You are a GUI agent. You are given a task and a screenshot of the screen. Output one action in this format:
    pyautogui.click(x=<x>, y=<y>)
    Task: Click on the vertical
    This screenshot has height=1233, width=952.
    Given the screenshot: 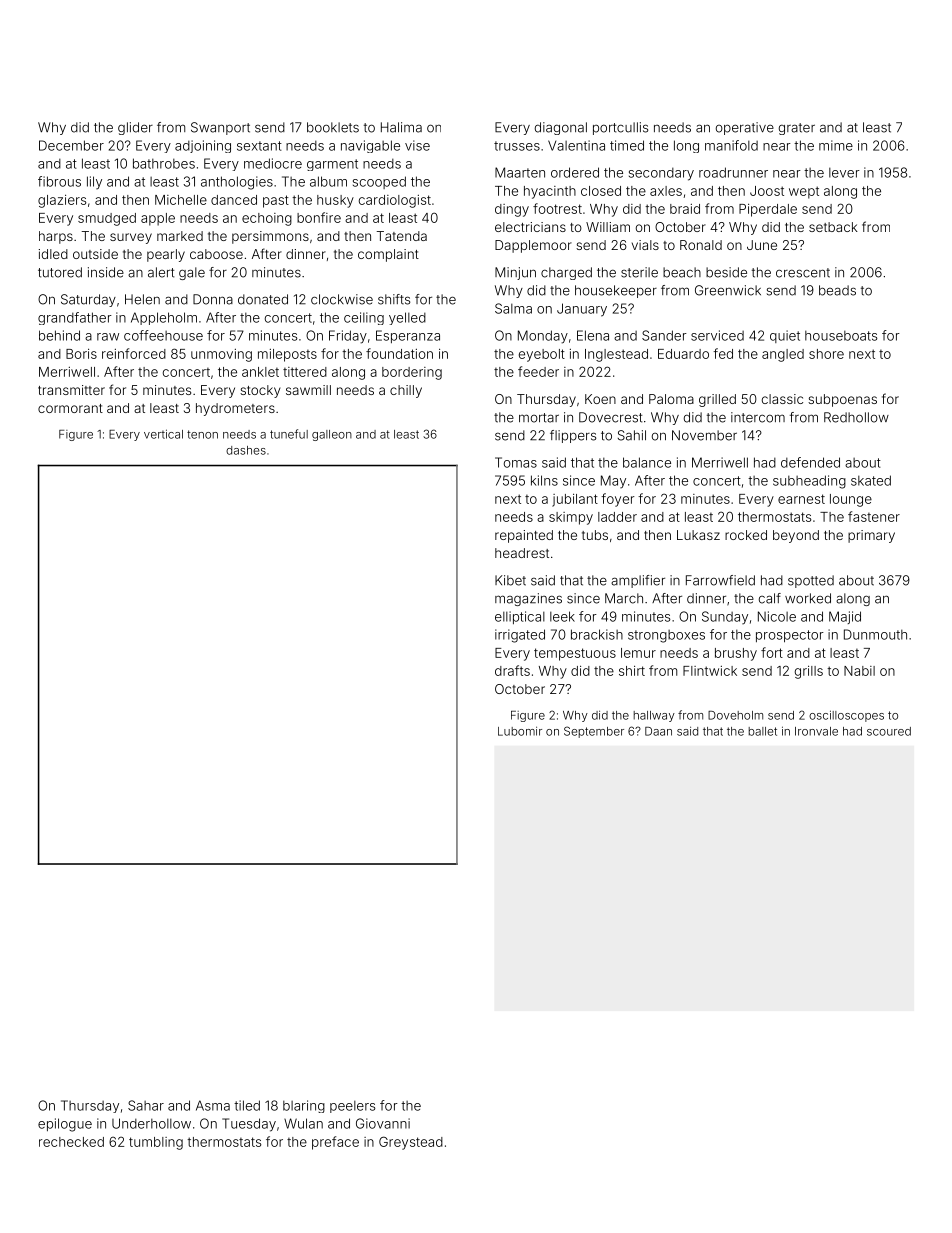 What is the action you would take?
    pyautogui.click(x=163, y=434)
